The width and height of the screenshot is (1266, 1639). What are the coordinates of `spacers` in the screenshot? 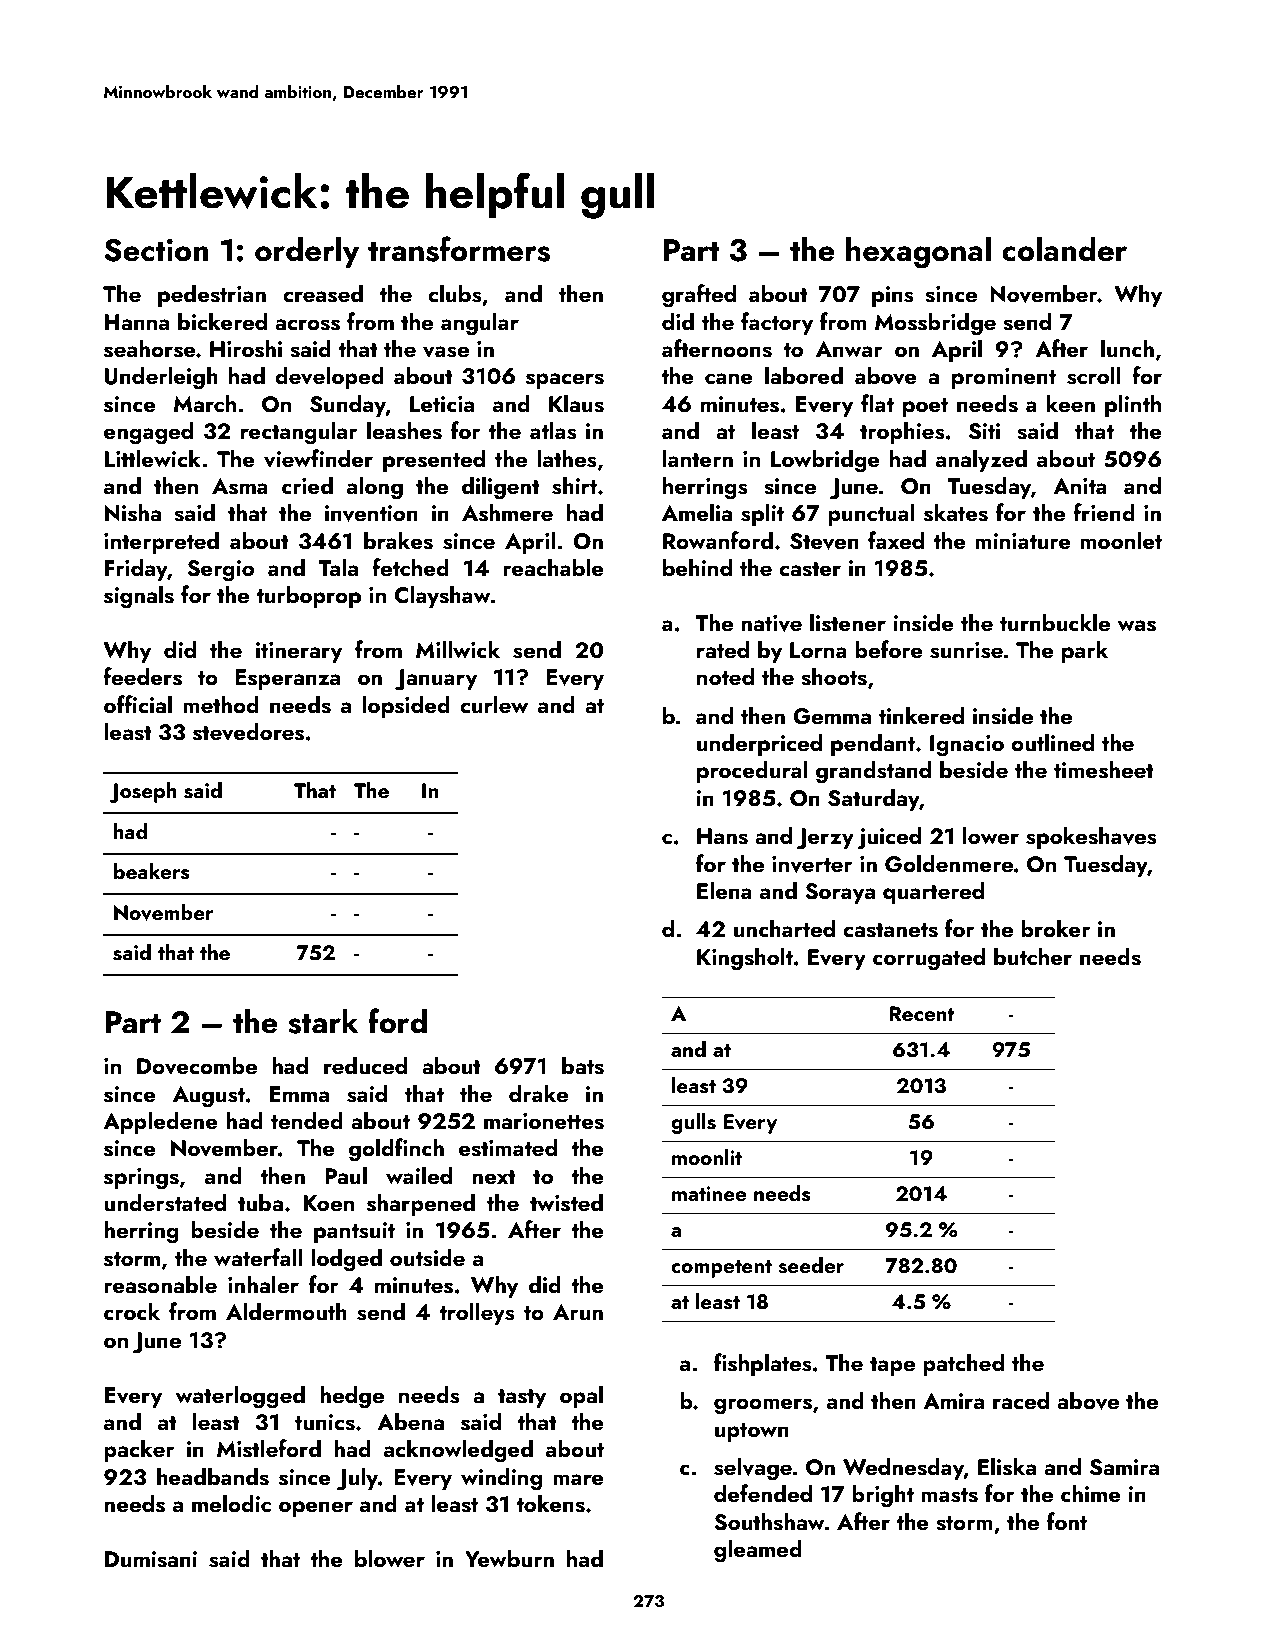 It's located at (565, 381).
